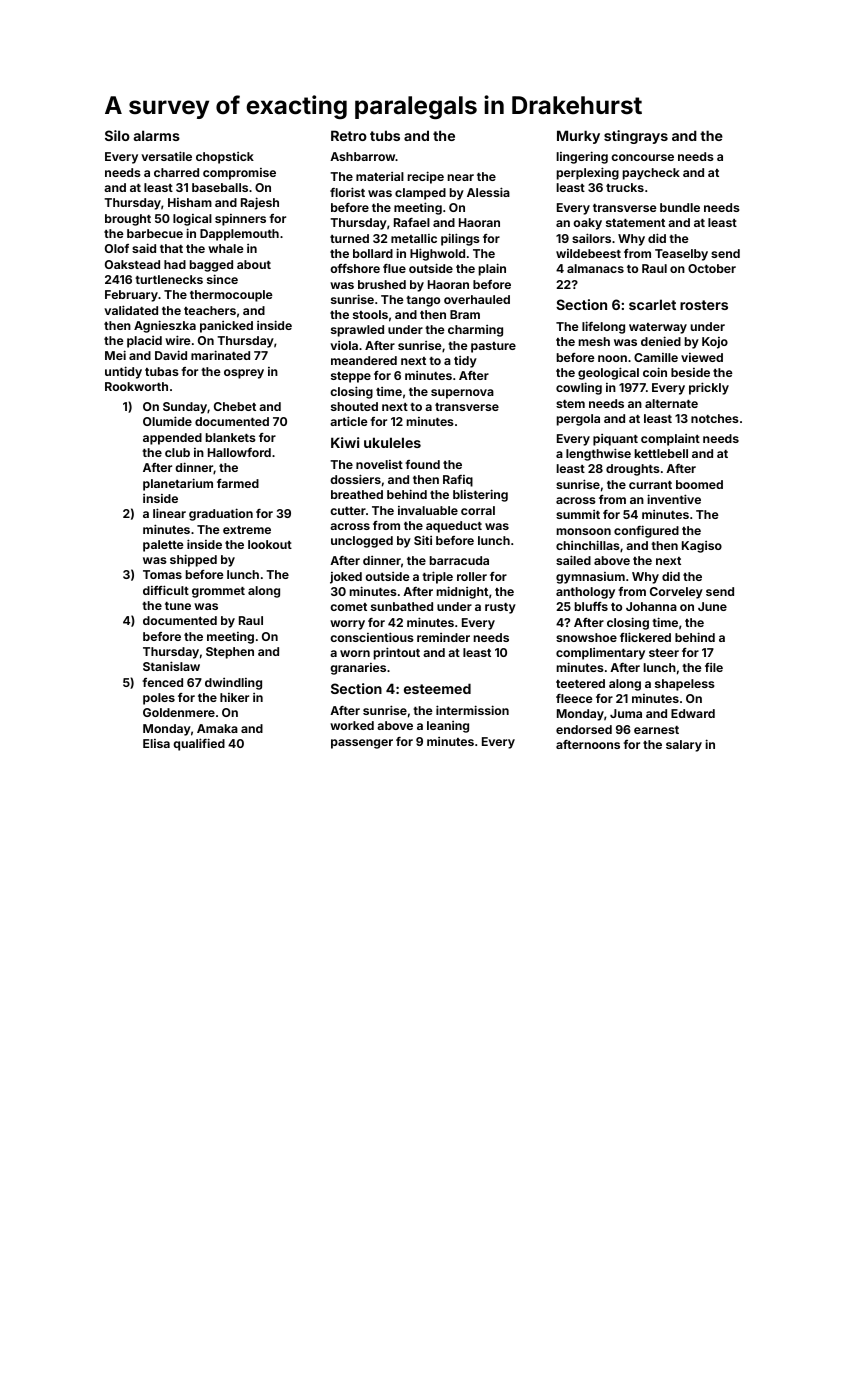 The image size is (849, 1400). What do you see at coordinates (437, 254) in the page?
I see `Highwold` at bounding box center [437, 254].
